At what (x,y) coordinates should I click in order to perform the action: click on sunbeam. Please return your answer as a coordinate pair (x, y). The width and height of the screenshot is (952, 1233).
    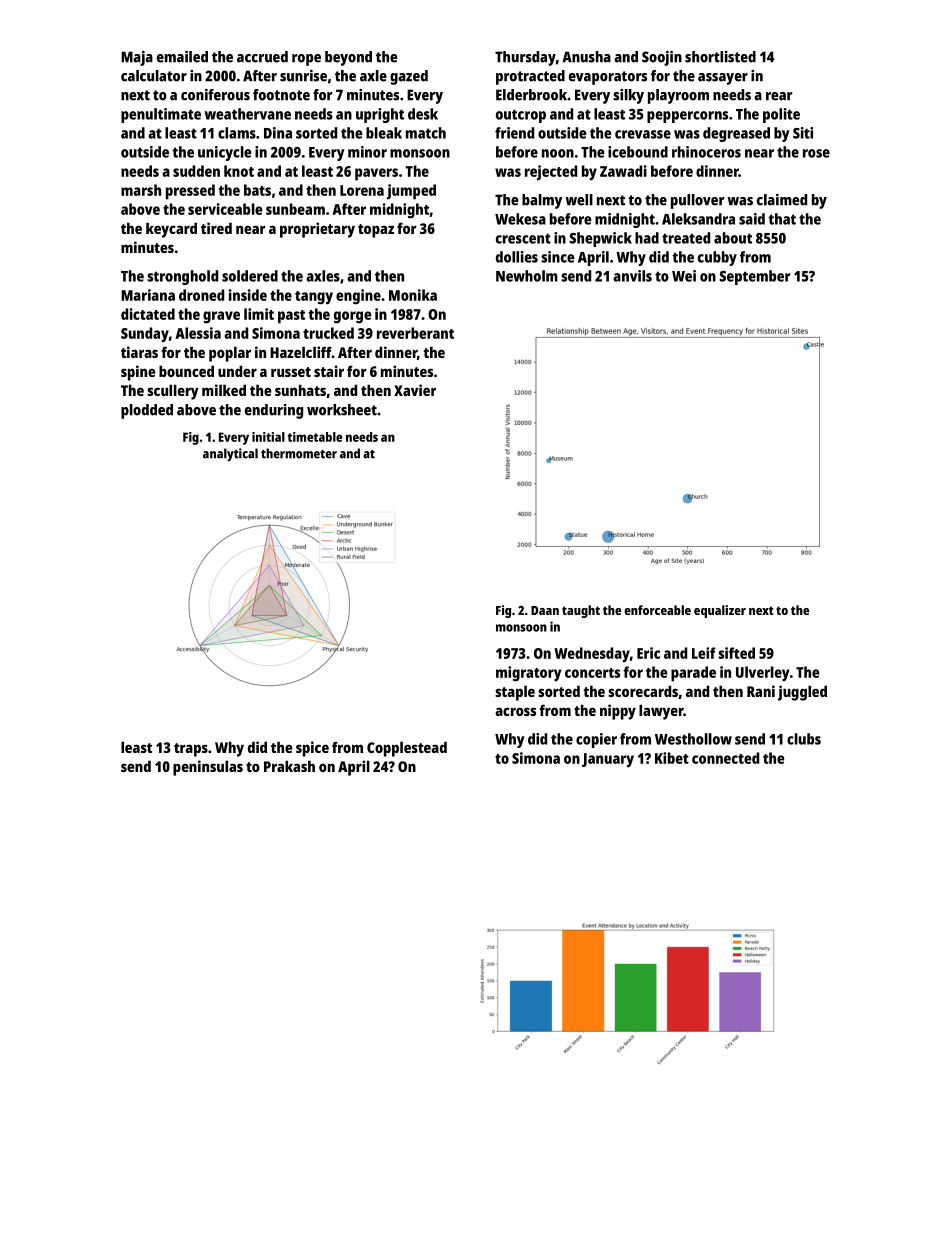
    Looking at the image, I should click on (295, 209).
